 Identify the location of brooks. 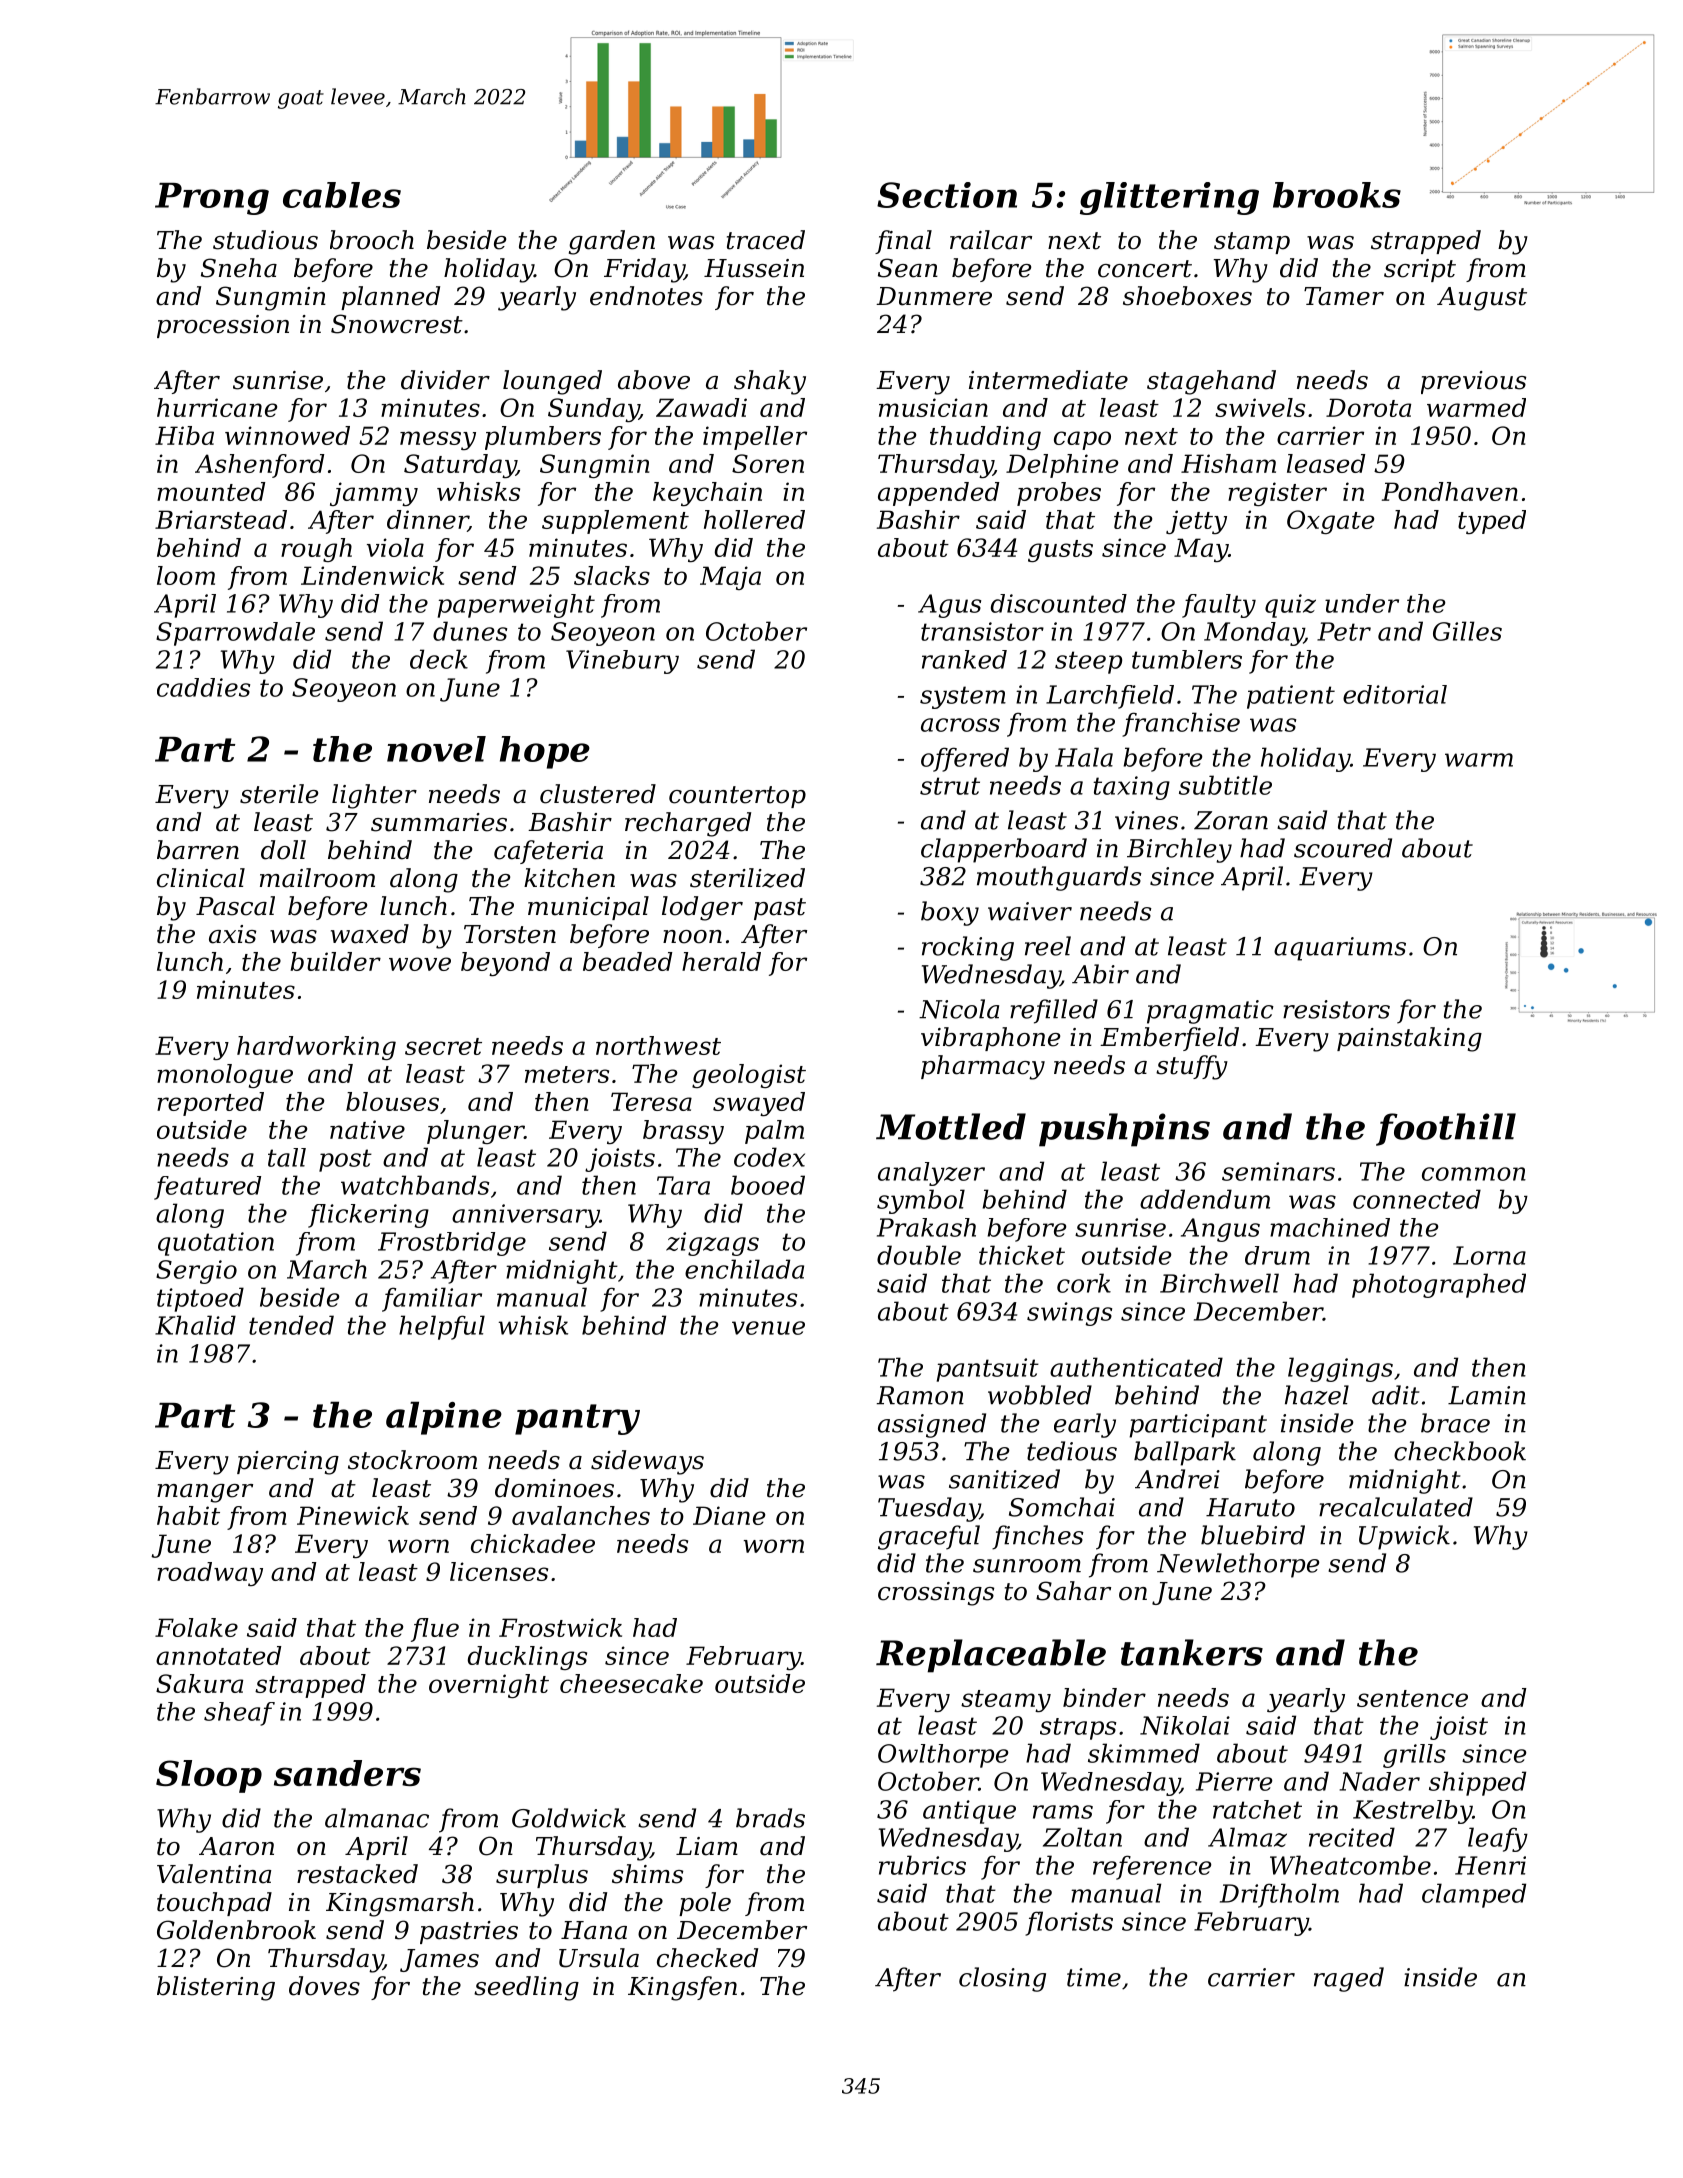
(1337, 195).
